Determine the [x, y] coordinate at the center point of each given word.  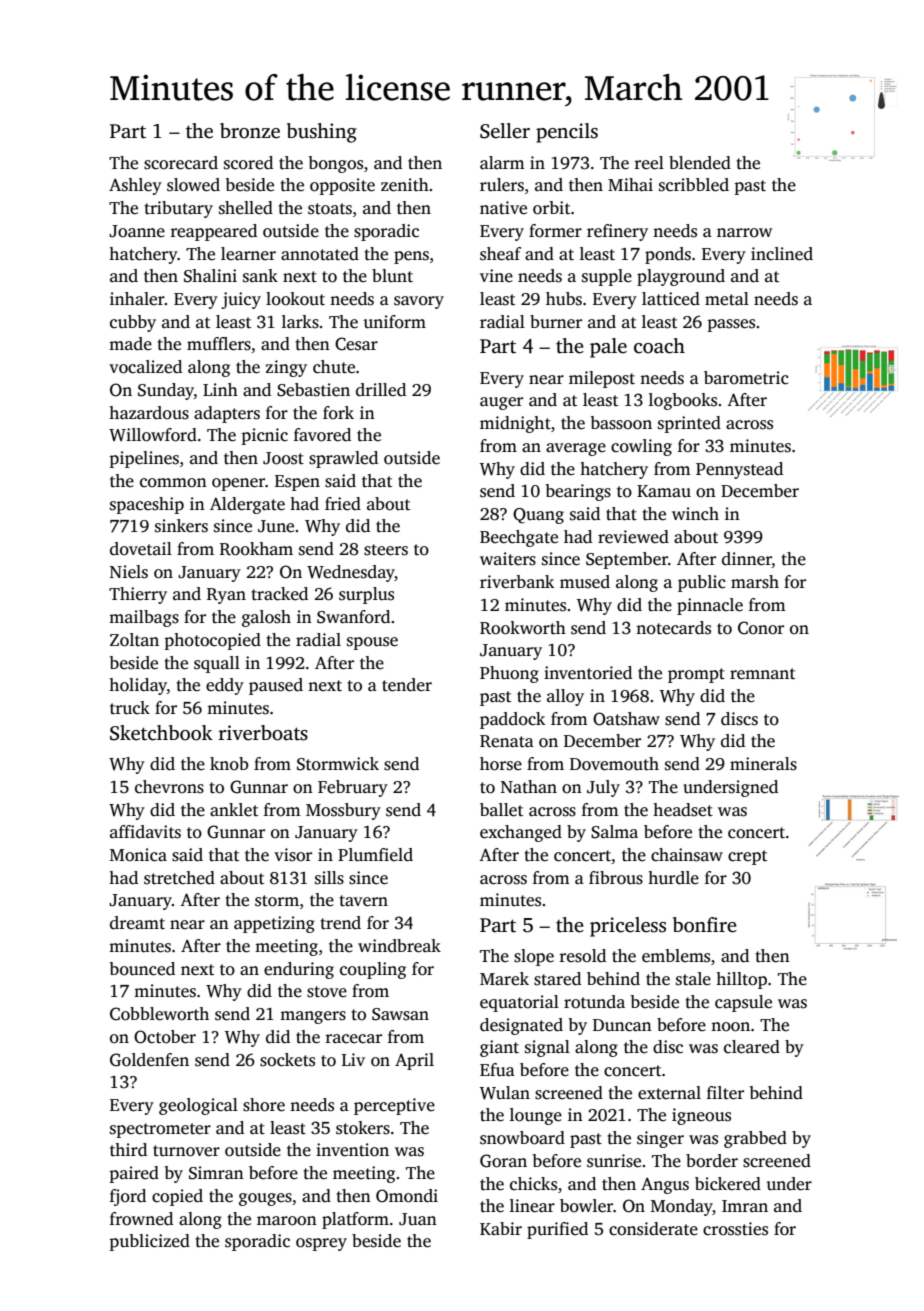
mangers [313, 1017]
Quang [538, 516]
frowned [141, 1219]
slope [534, 957]
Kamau [664, 491]
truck [130, 708]
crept [747, 857]
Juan [418, 1219]
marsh [755, 582]
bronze [250, 131]
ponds [668, 255]
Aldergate [247, 505]
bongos [336, 164]
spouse [372, 643]
